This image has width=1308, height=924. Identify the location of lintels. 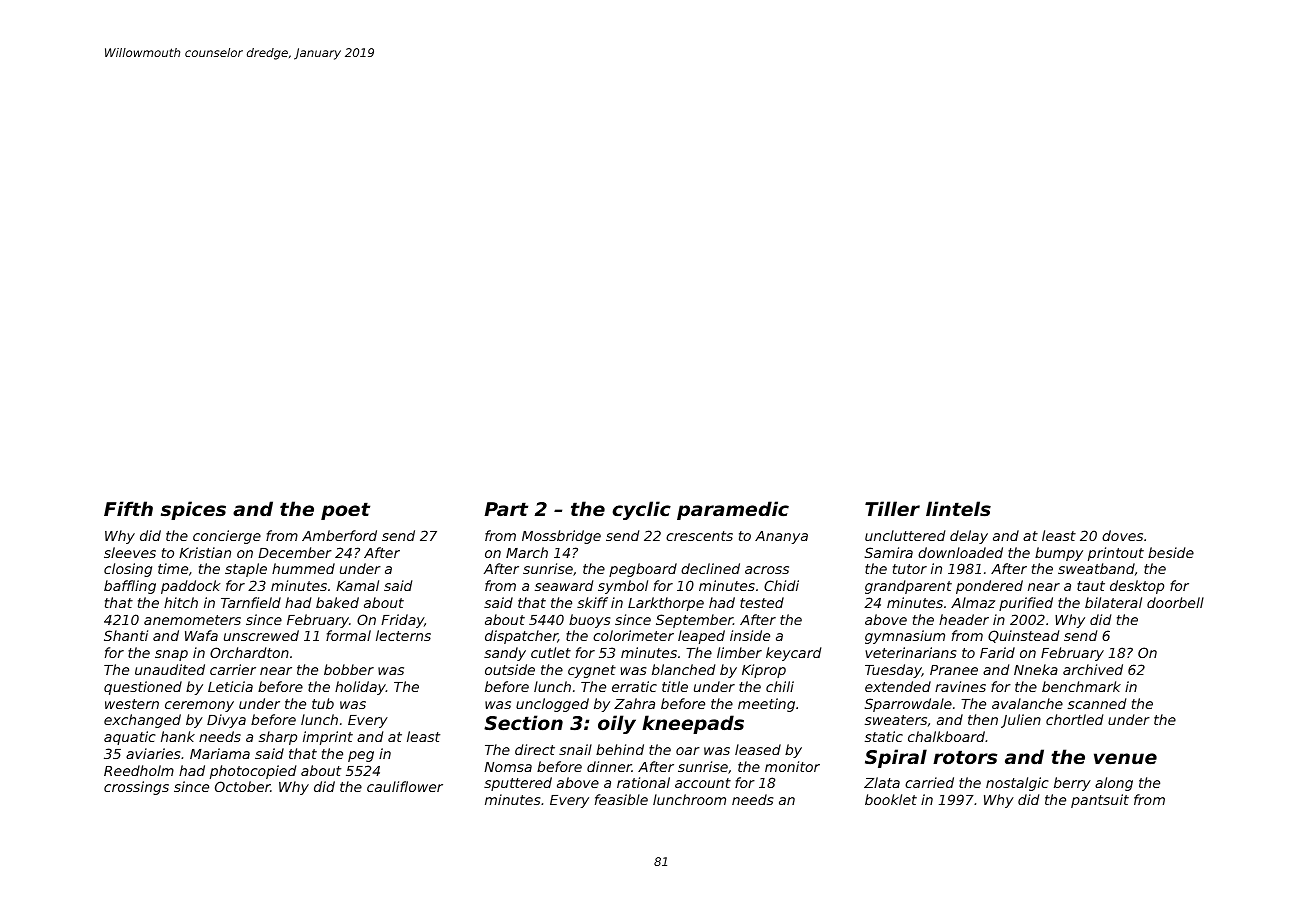
(958, 508).
